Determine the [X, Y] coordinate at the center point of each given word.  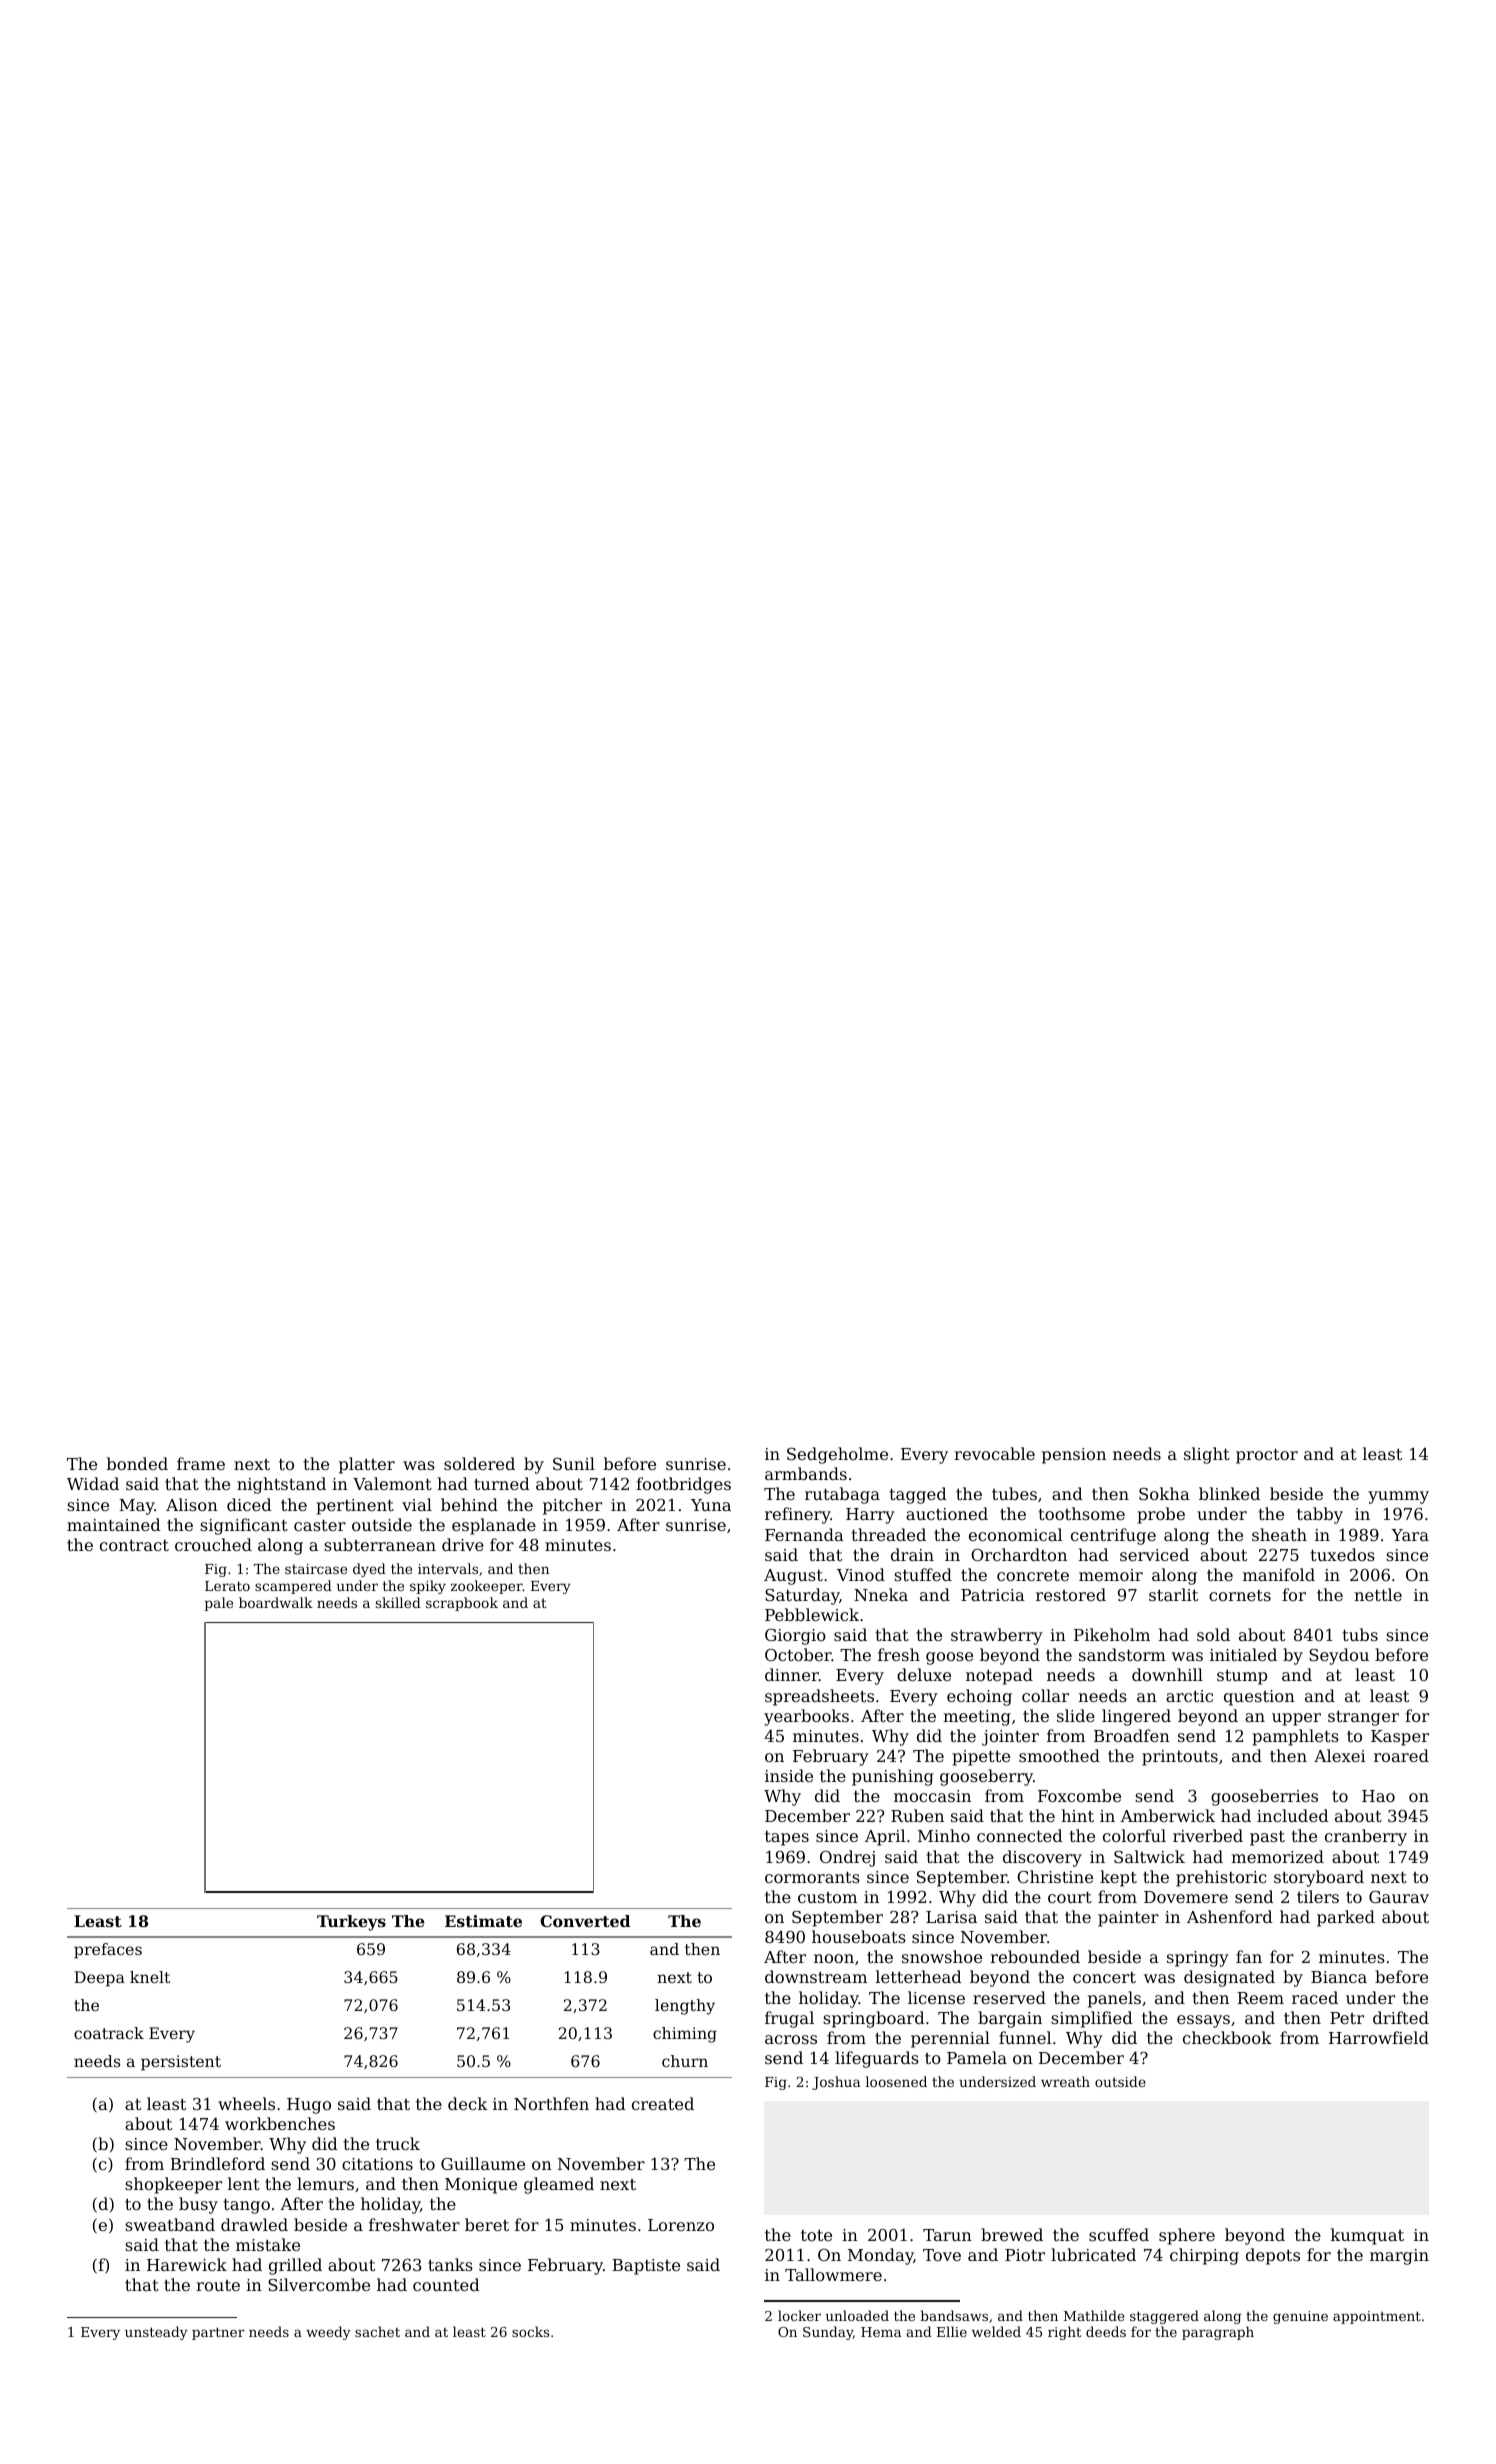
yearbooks [806, 1717]
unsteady [156, 2333]
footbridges [683, 1485]
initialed [1243, 1654]
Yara [1410, 1535]
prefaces [108, 1951]
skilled [398, 1602]
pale [219, 1604]
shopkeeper [173, 2185]
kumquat [1367, 2236]
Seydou [1339, 1656]
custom [827, 1897]
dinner [792, 1674]
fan [1249, 1956]
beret [487, 2224]
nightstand [281, 1485]
